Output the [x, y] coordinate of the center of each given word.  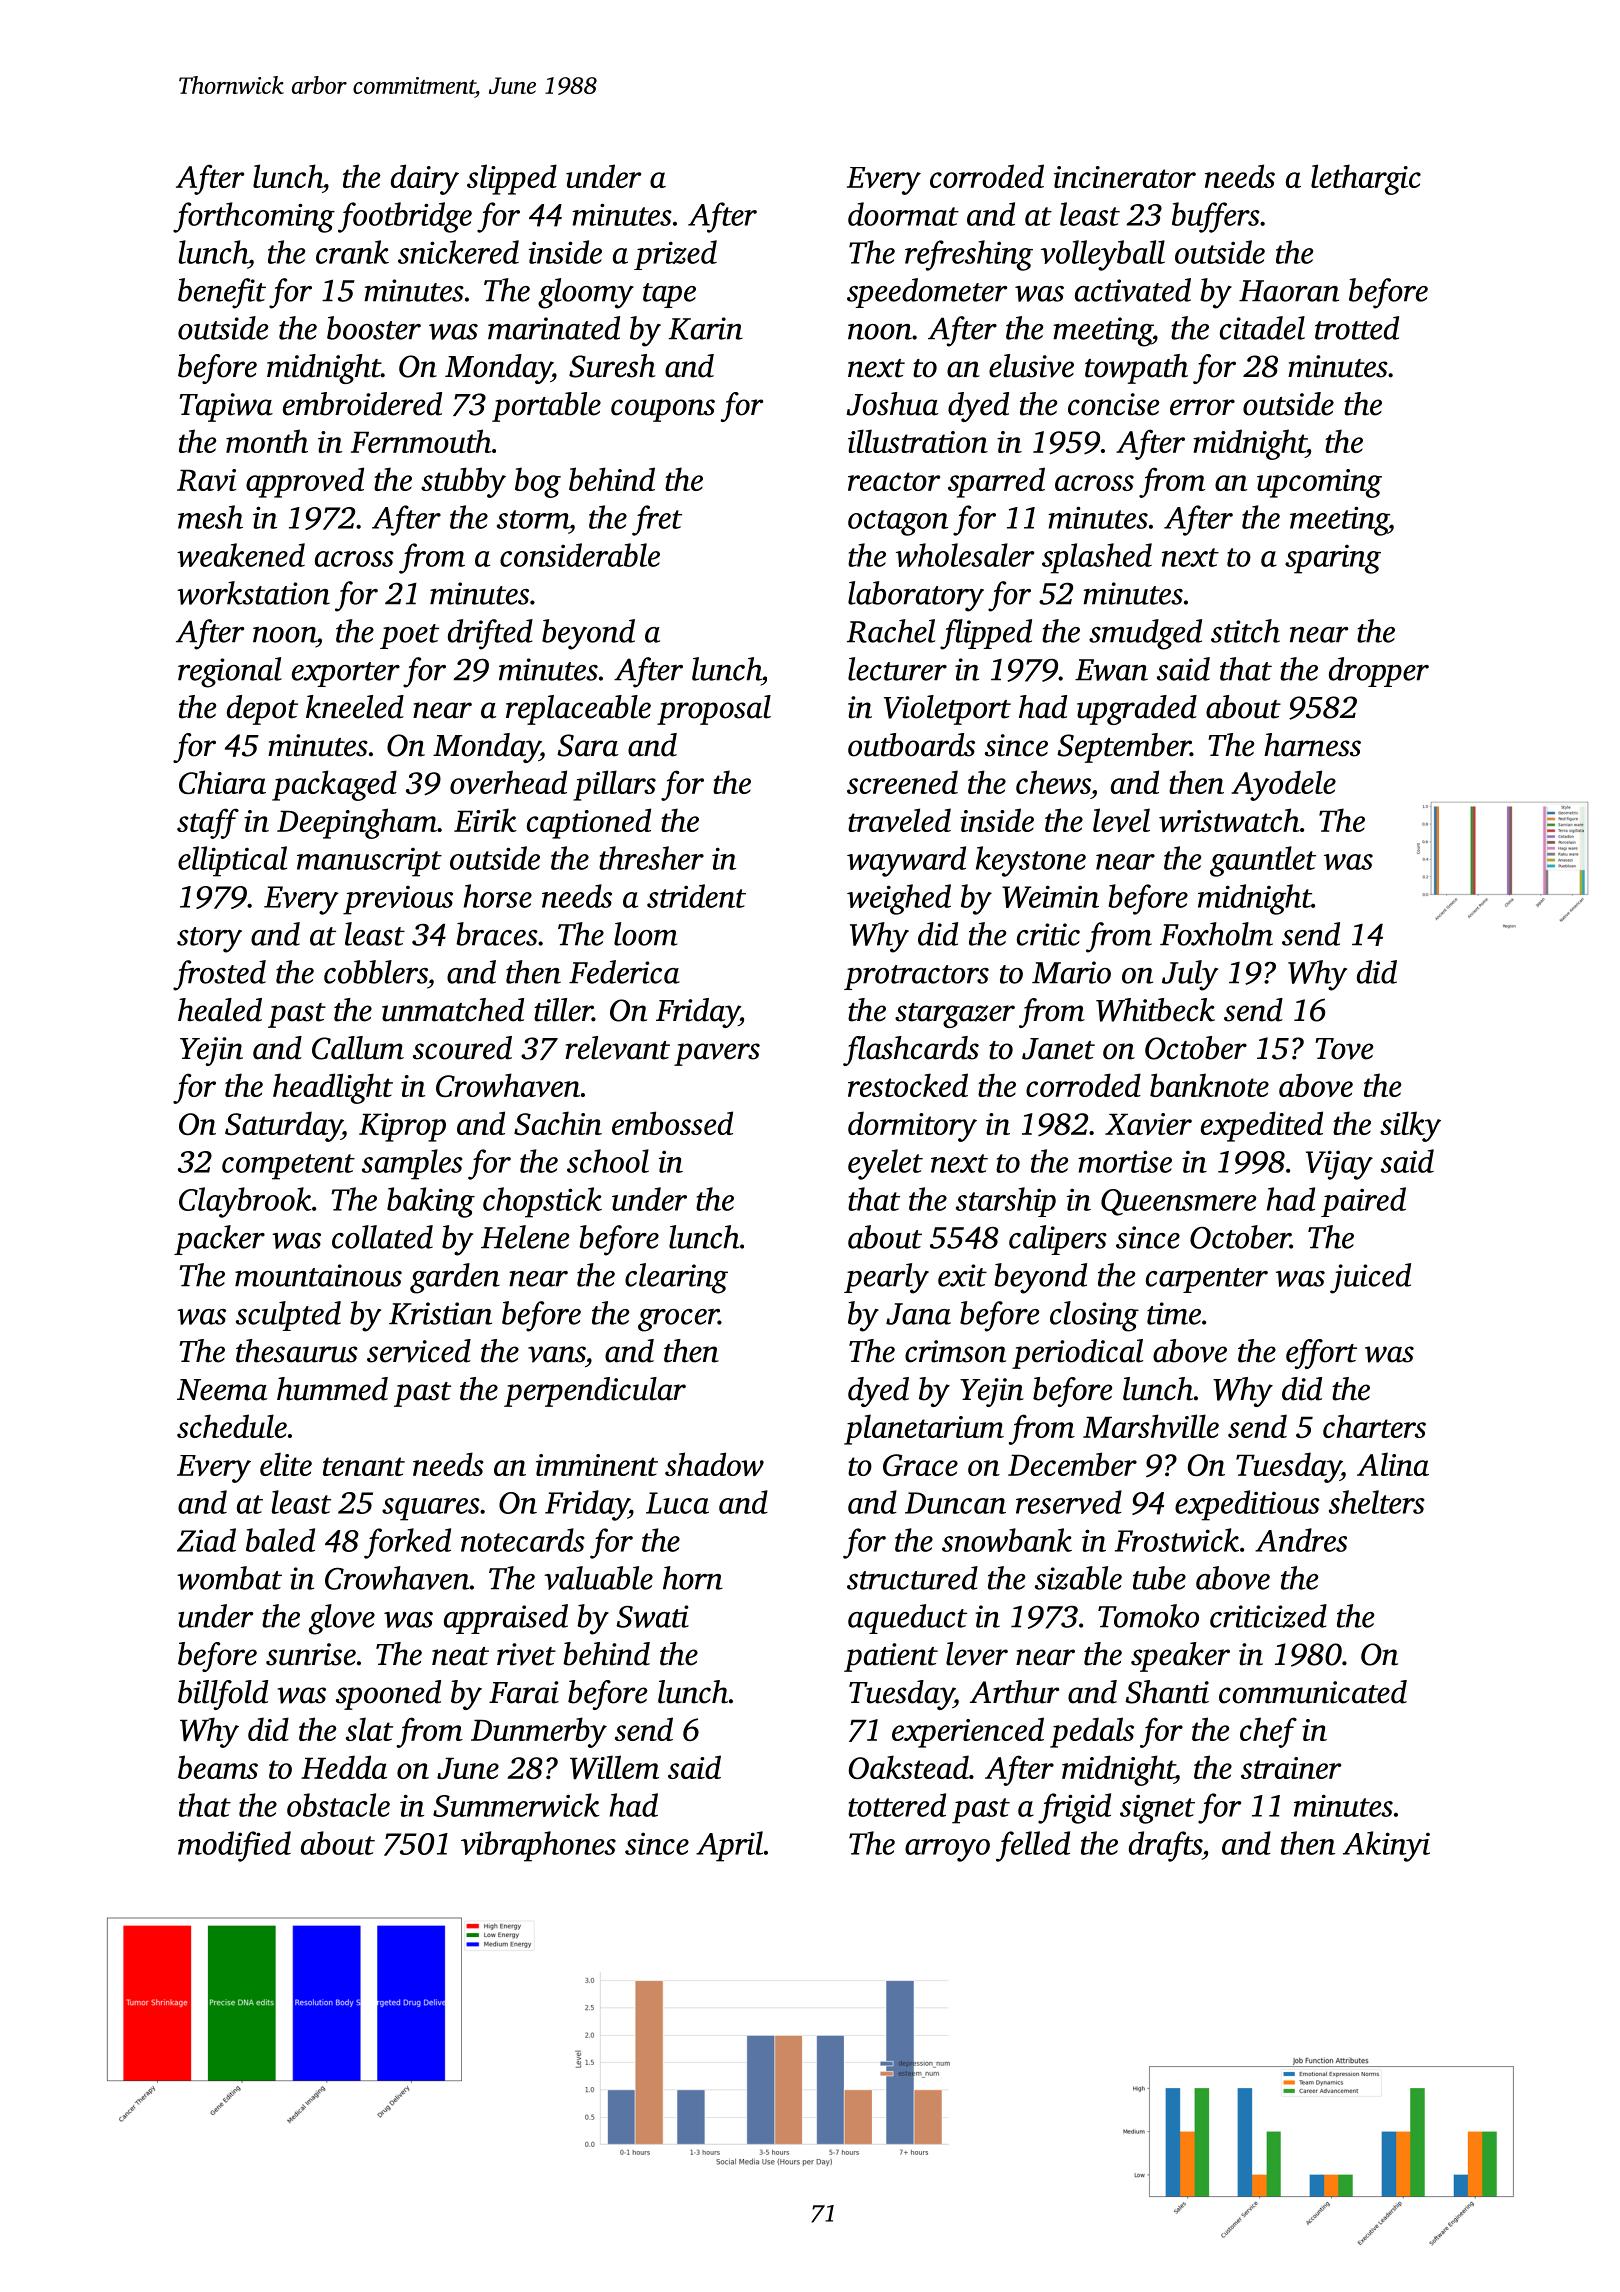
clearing [676, 1278]
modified [234, 1846]
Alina [1393, 1464]
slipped [512, 179]
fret [657, 520]
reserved [1069, 1502]
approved [305, 482]
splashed [1097, 558]
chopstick [542, 1202]
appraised [506, 1619]
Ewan [1111, 670]
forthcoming [254, 217]
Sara [587, 745]
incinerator [1125, 177]
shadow [714, 1464]
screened [902, 782]
